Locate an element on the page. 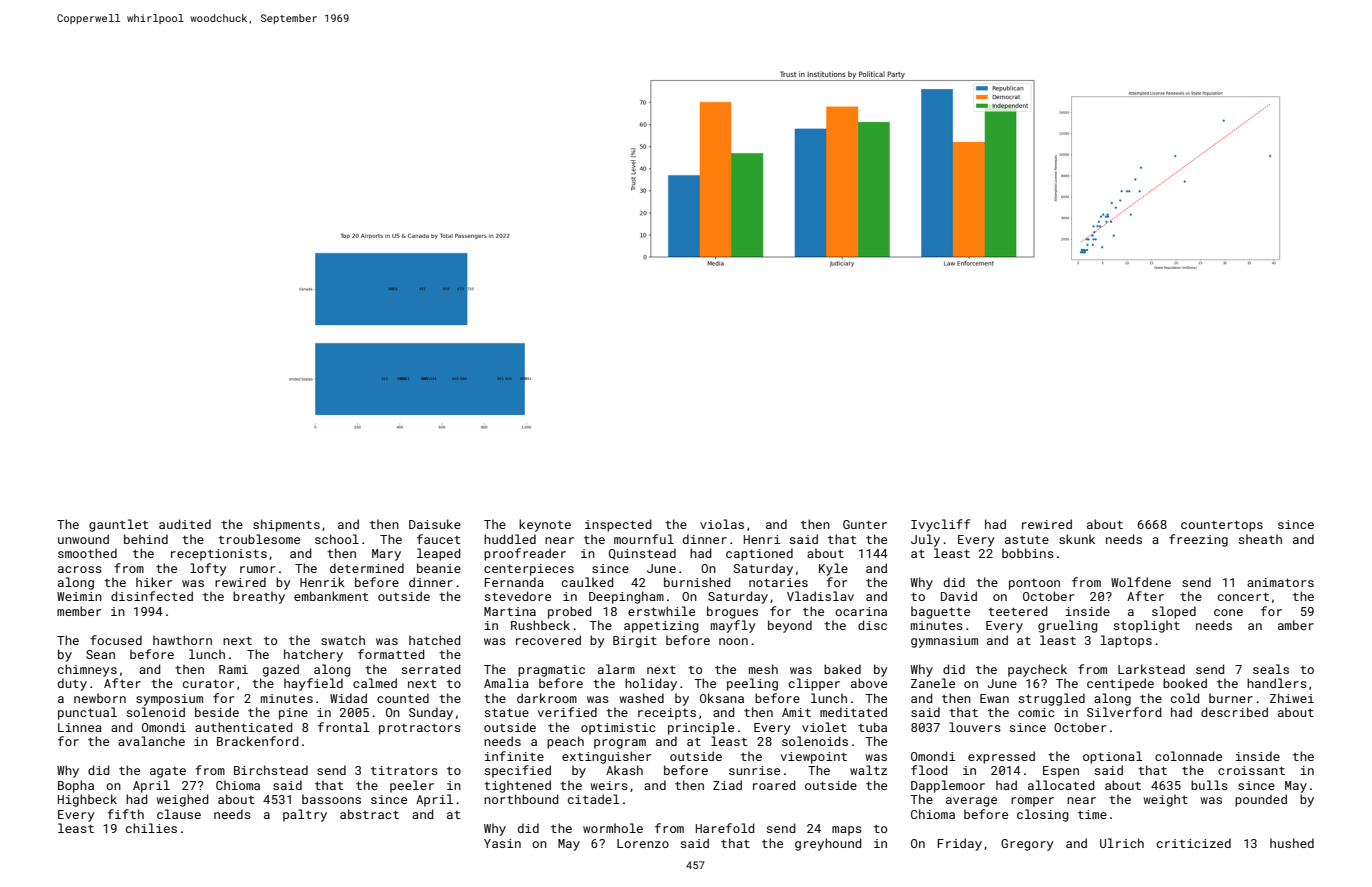  chilies is located at coordinates (151, 828).
